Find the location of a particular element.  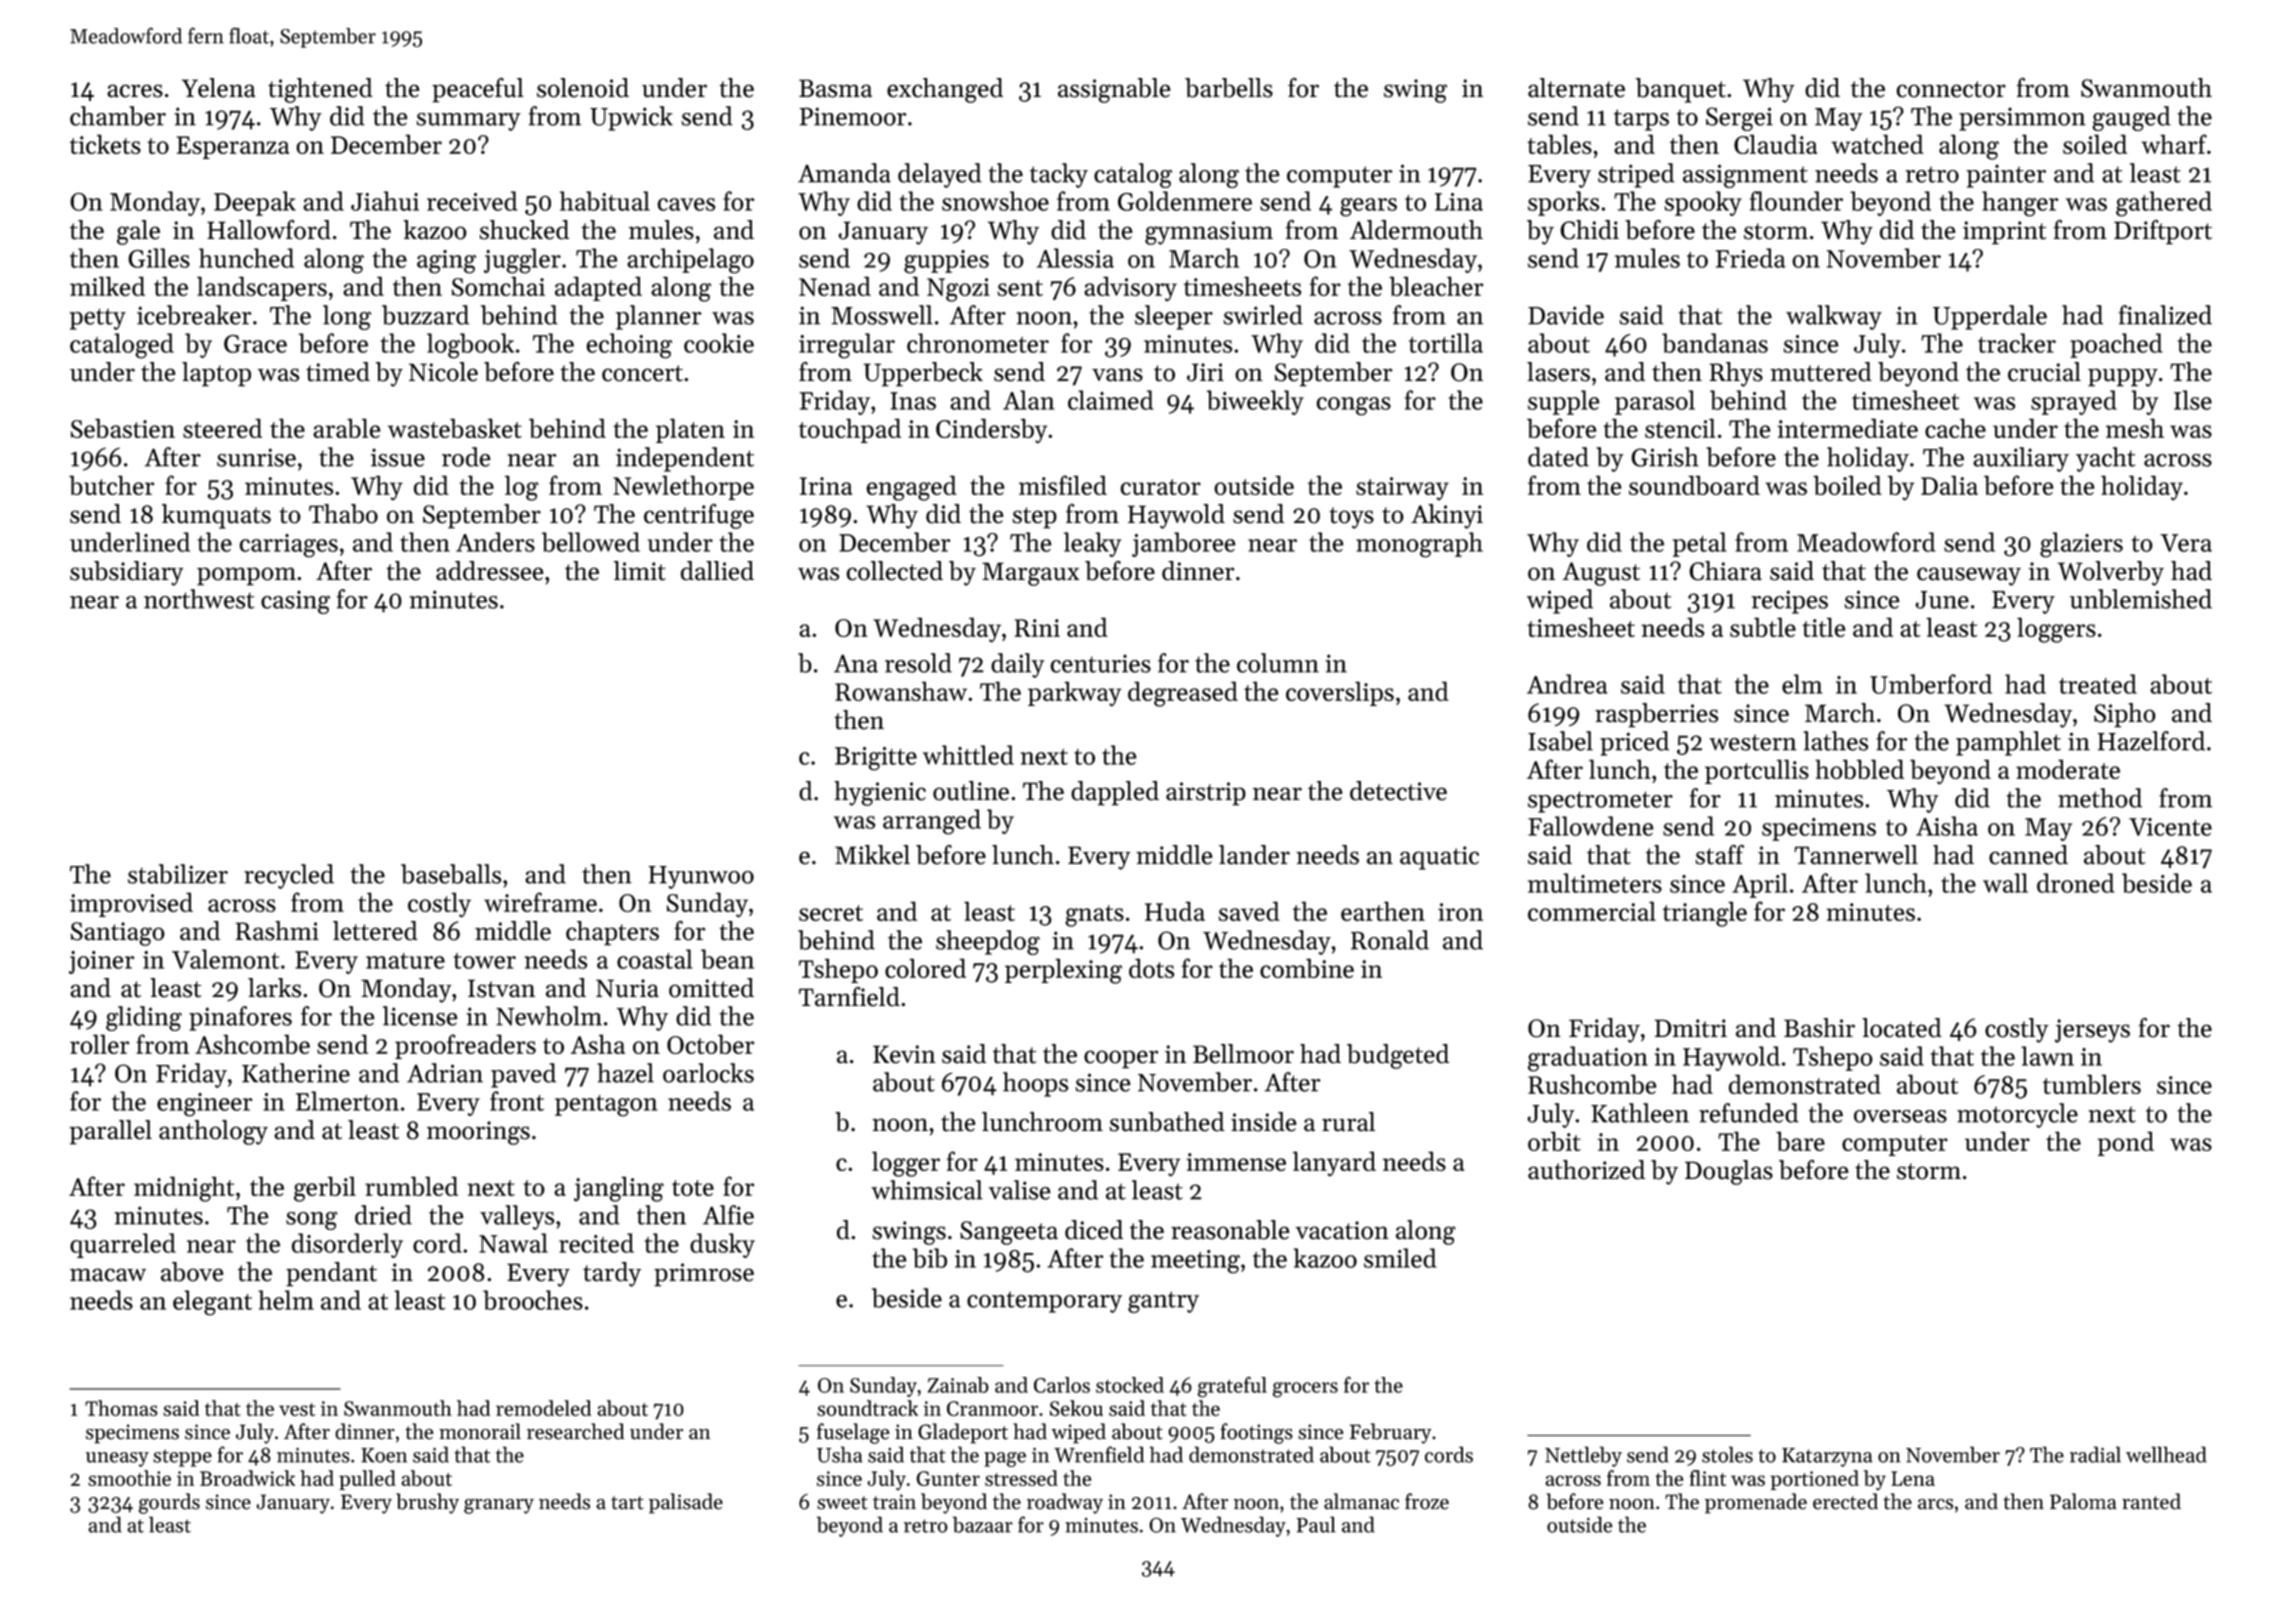

Huda is located at coordinates (1175, 911).
